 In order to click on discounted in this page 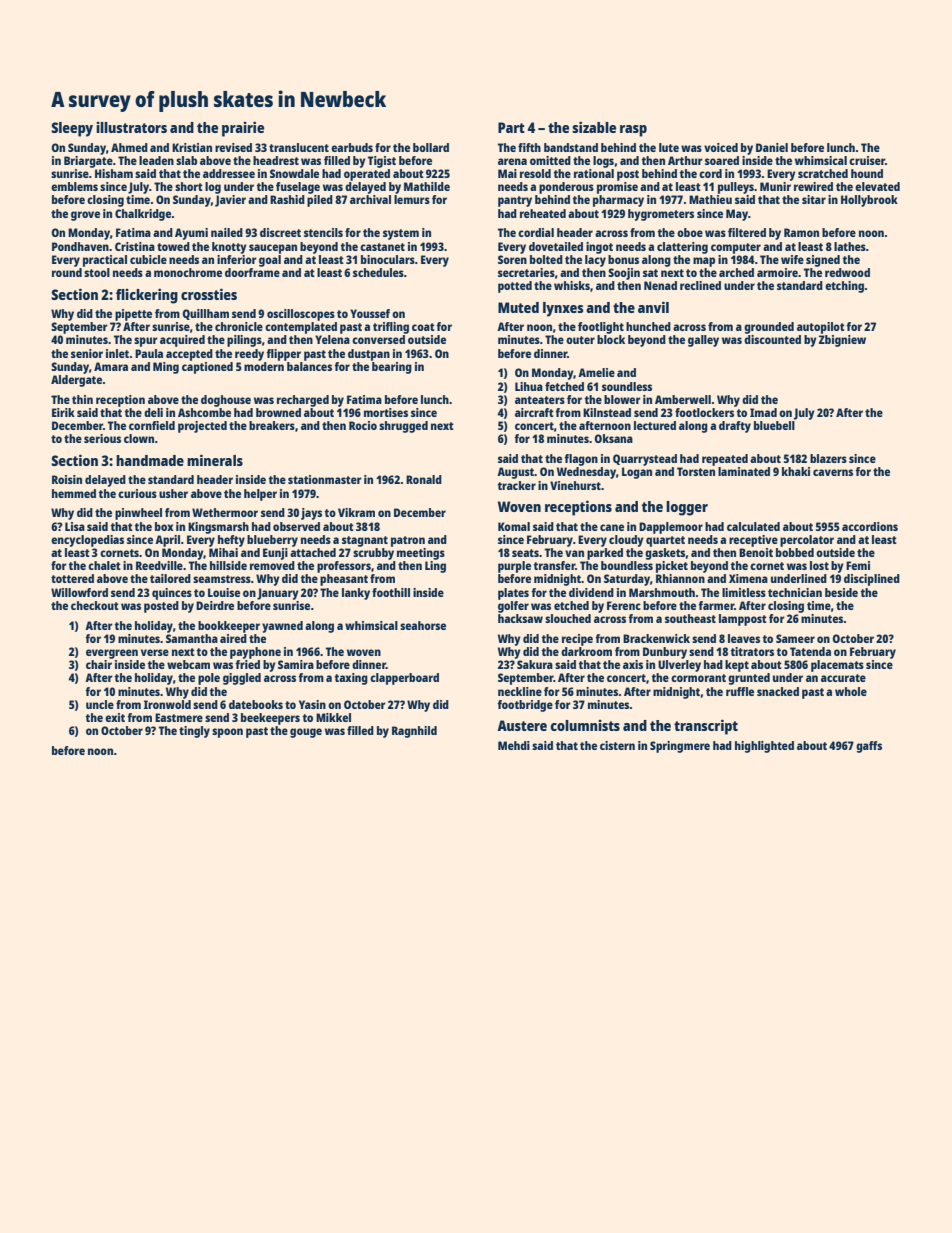, I will do `click(772, 339)`.
